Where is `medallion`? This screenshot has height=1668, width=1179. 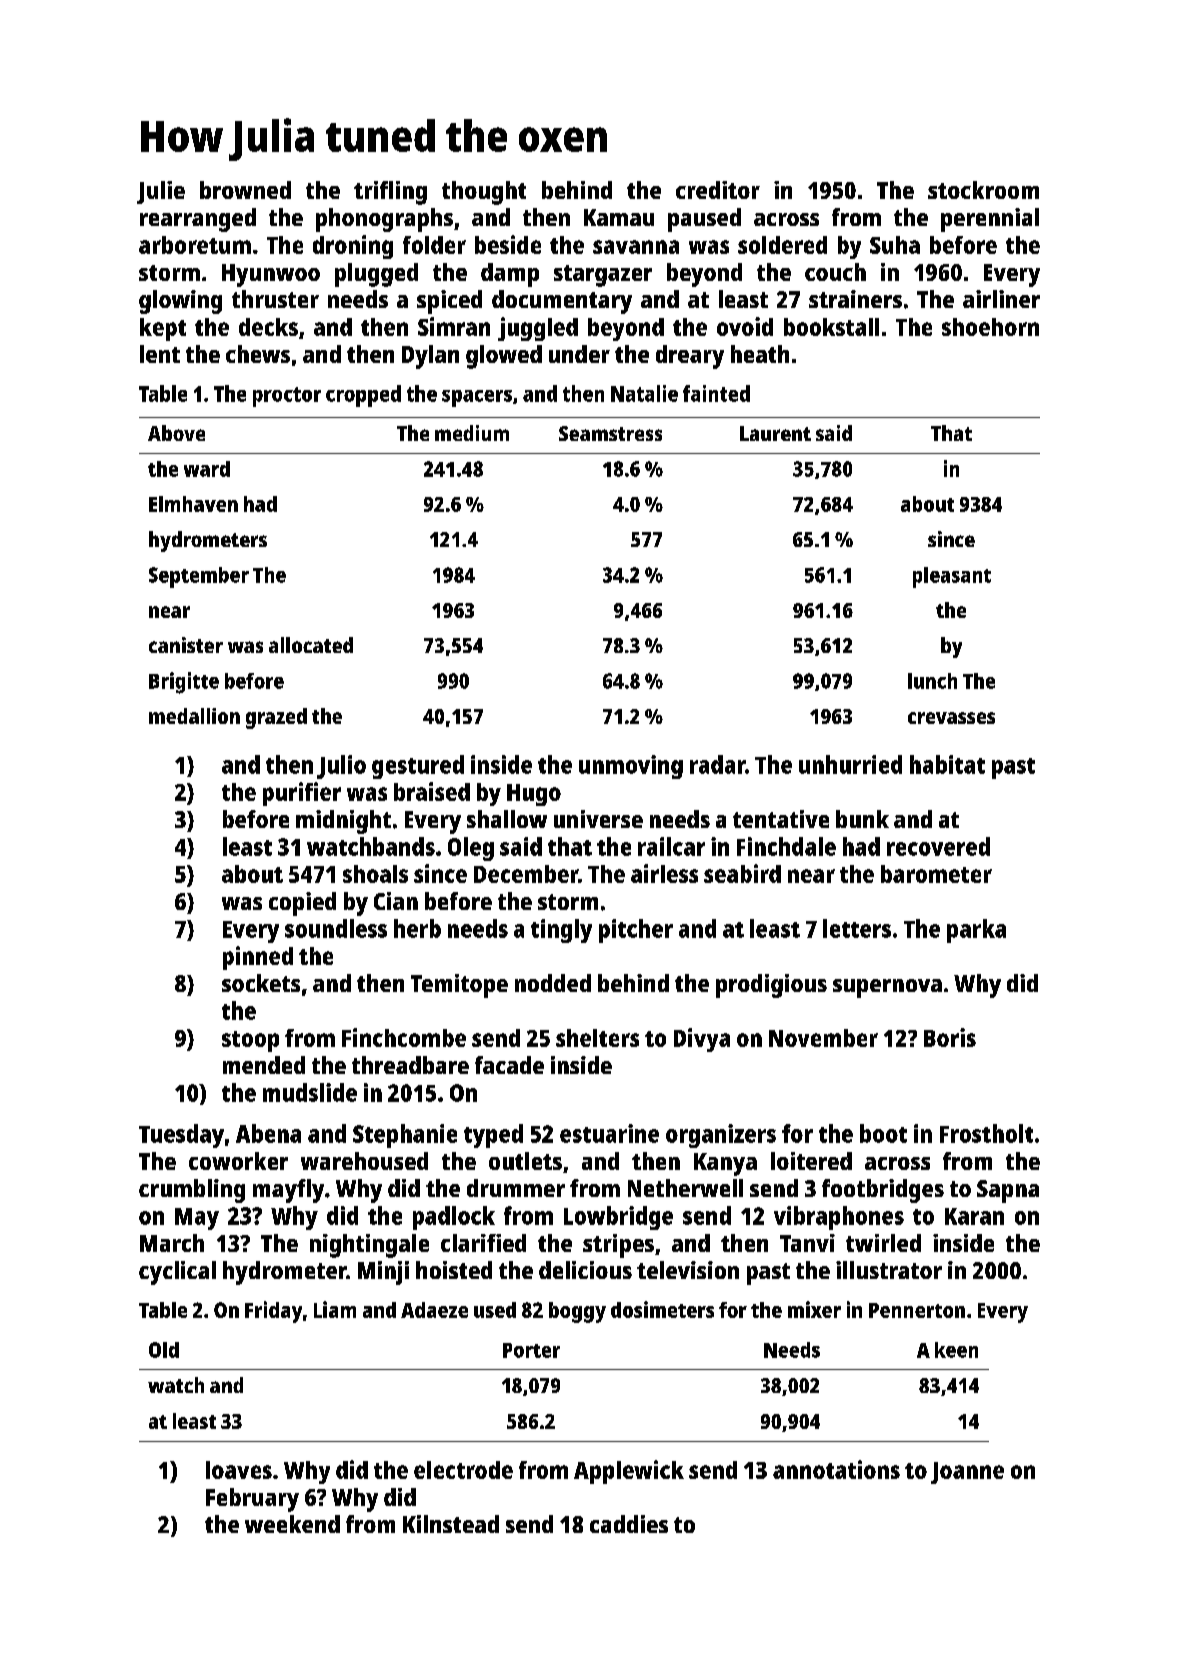
medallion is located at coordinates (194, 716).
